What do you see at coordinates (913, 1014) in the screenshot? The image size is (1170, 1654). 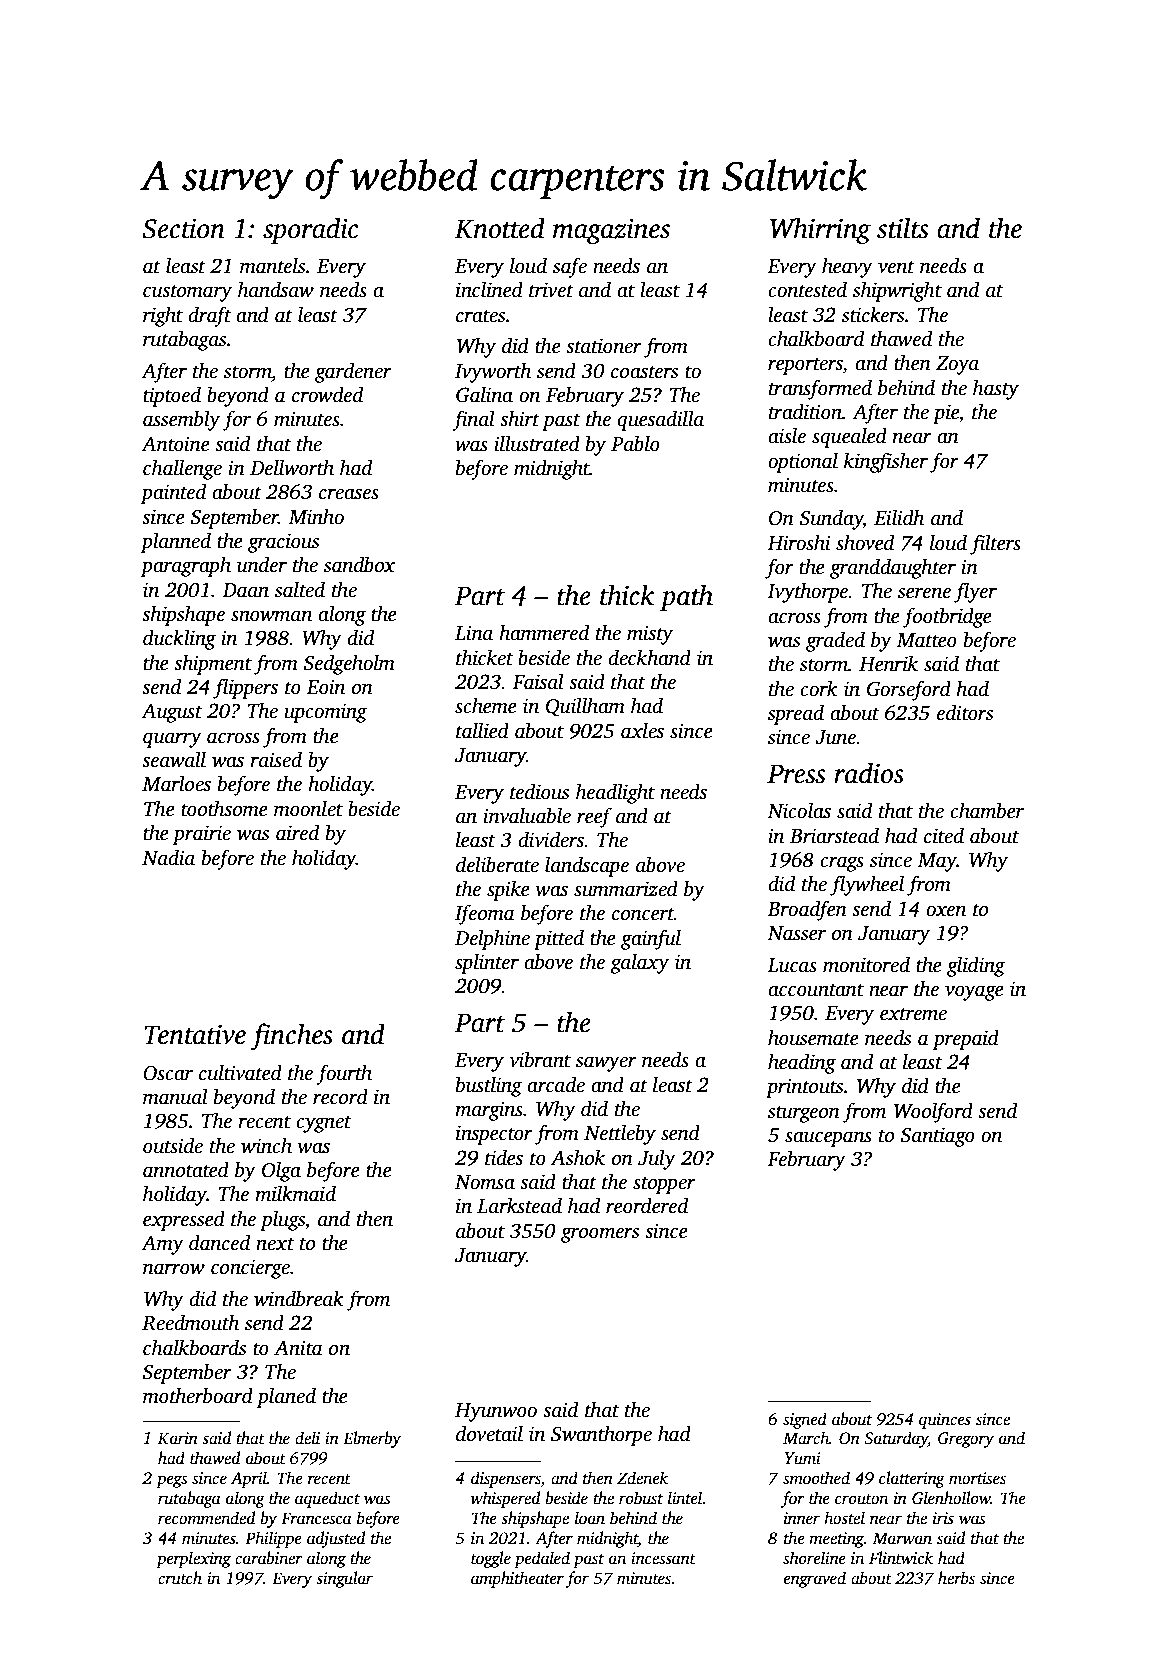 I see `extreme` at bounding box center [913, 1014].
